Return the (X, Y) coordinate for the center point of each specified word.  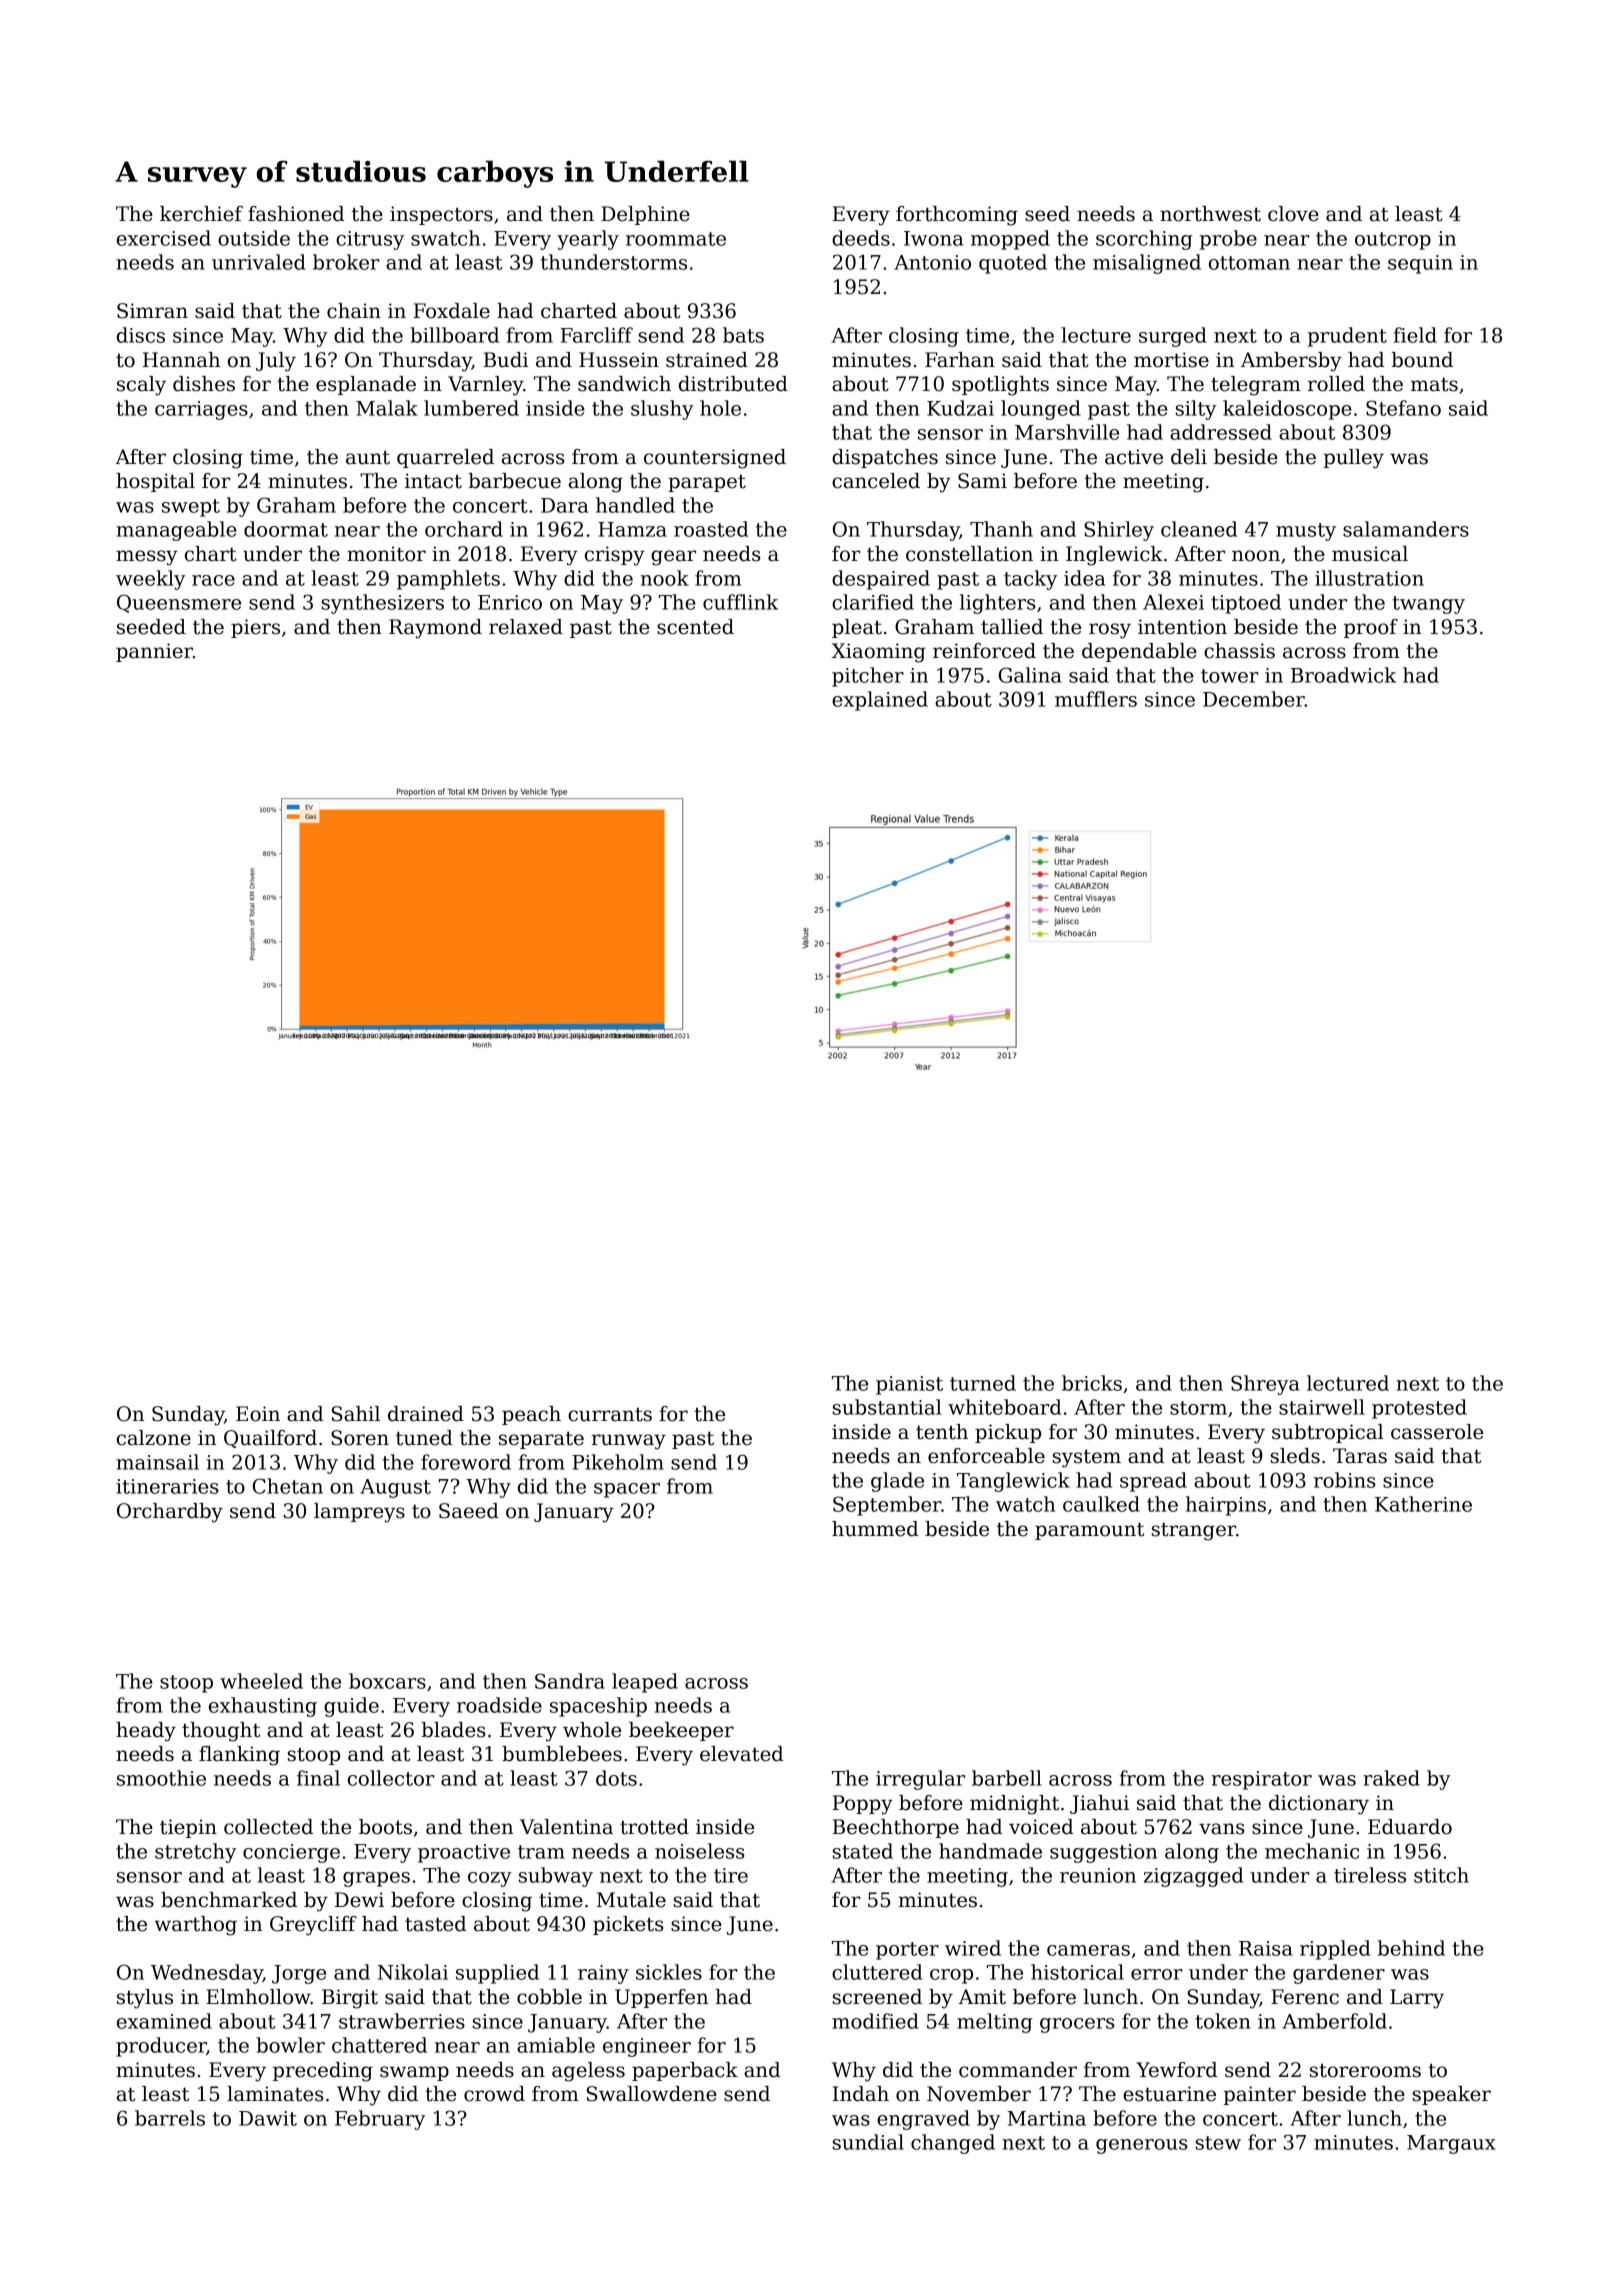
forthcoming (957, 216)
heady (146, 1732)
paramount (1089, 1531)
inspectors (441, 215)
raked (1391, 1778)
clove (1293, 214)
